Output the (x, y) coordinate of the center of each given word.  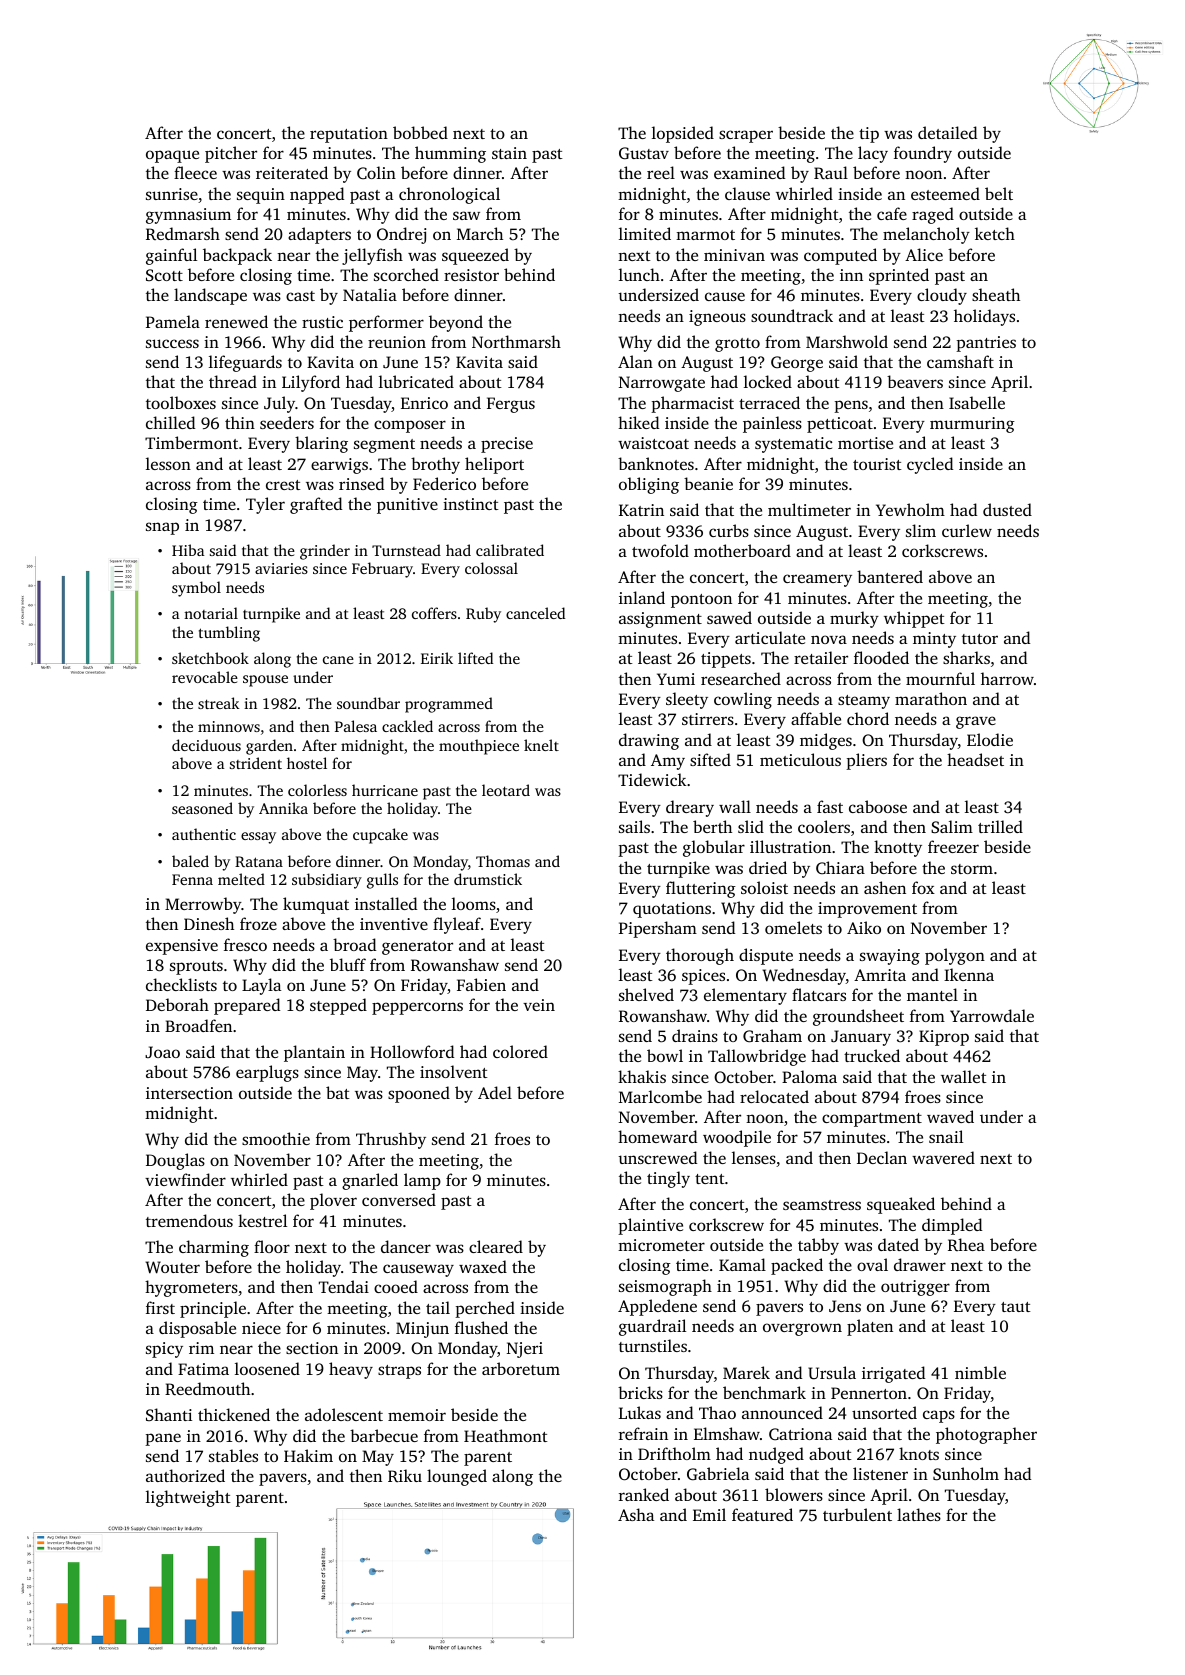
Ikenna (969, 974)
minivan (734, 255)
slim (921, 530)
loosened (267, 1368)
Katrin (641, 510)
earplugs (267, 1073)
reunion (397, 342)
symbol (196, 589)
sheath (996, 294)
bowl (665, 1055)
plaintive (650, 1226)
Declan (882, 1157)
